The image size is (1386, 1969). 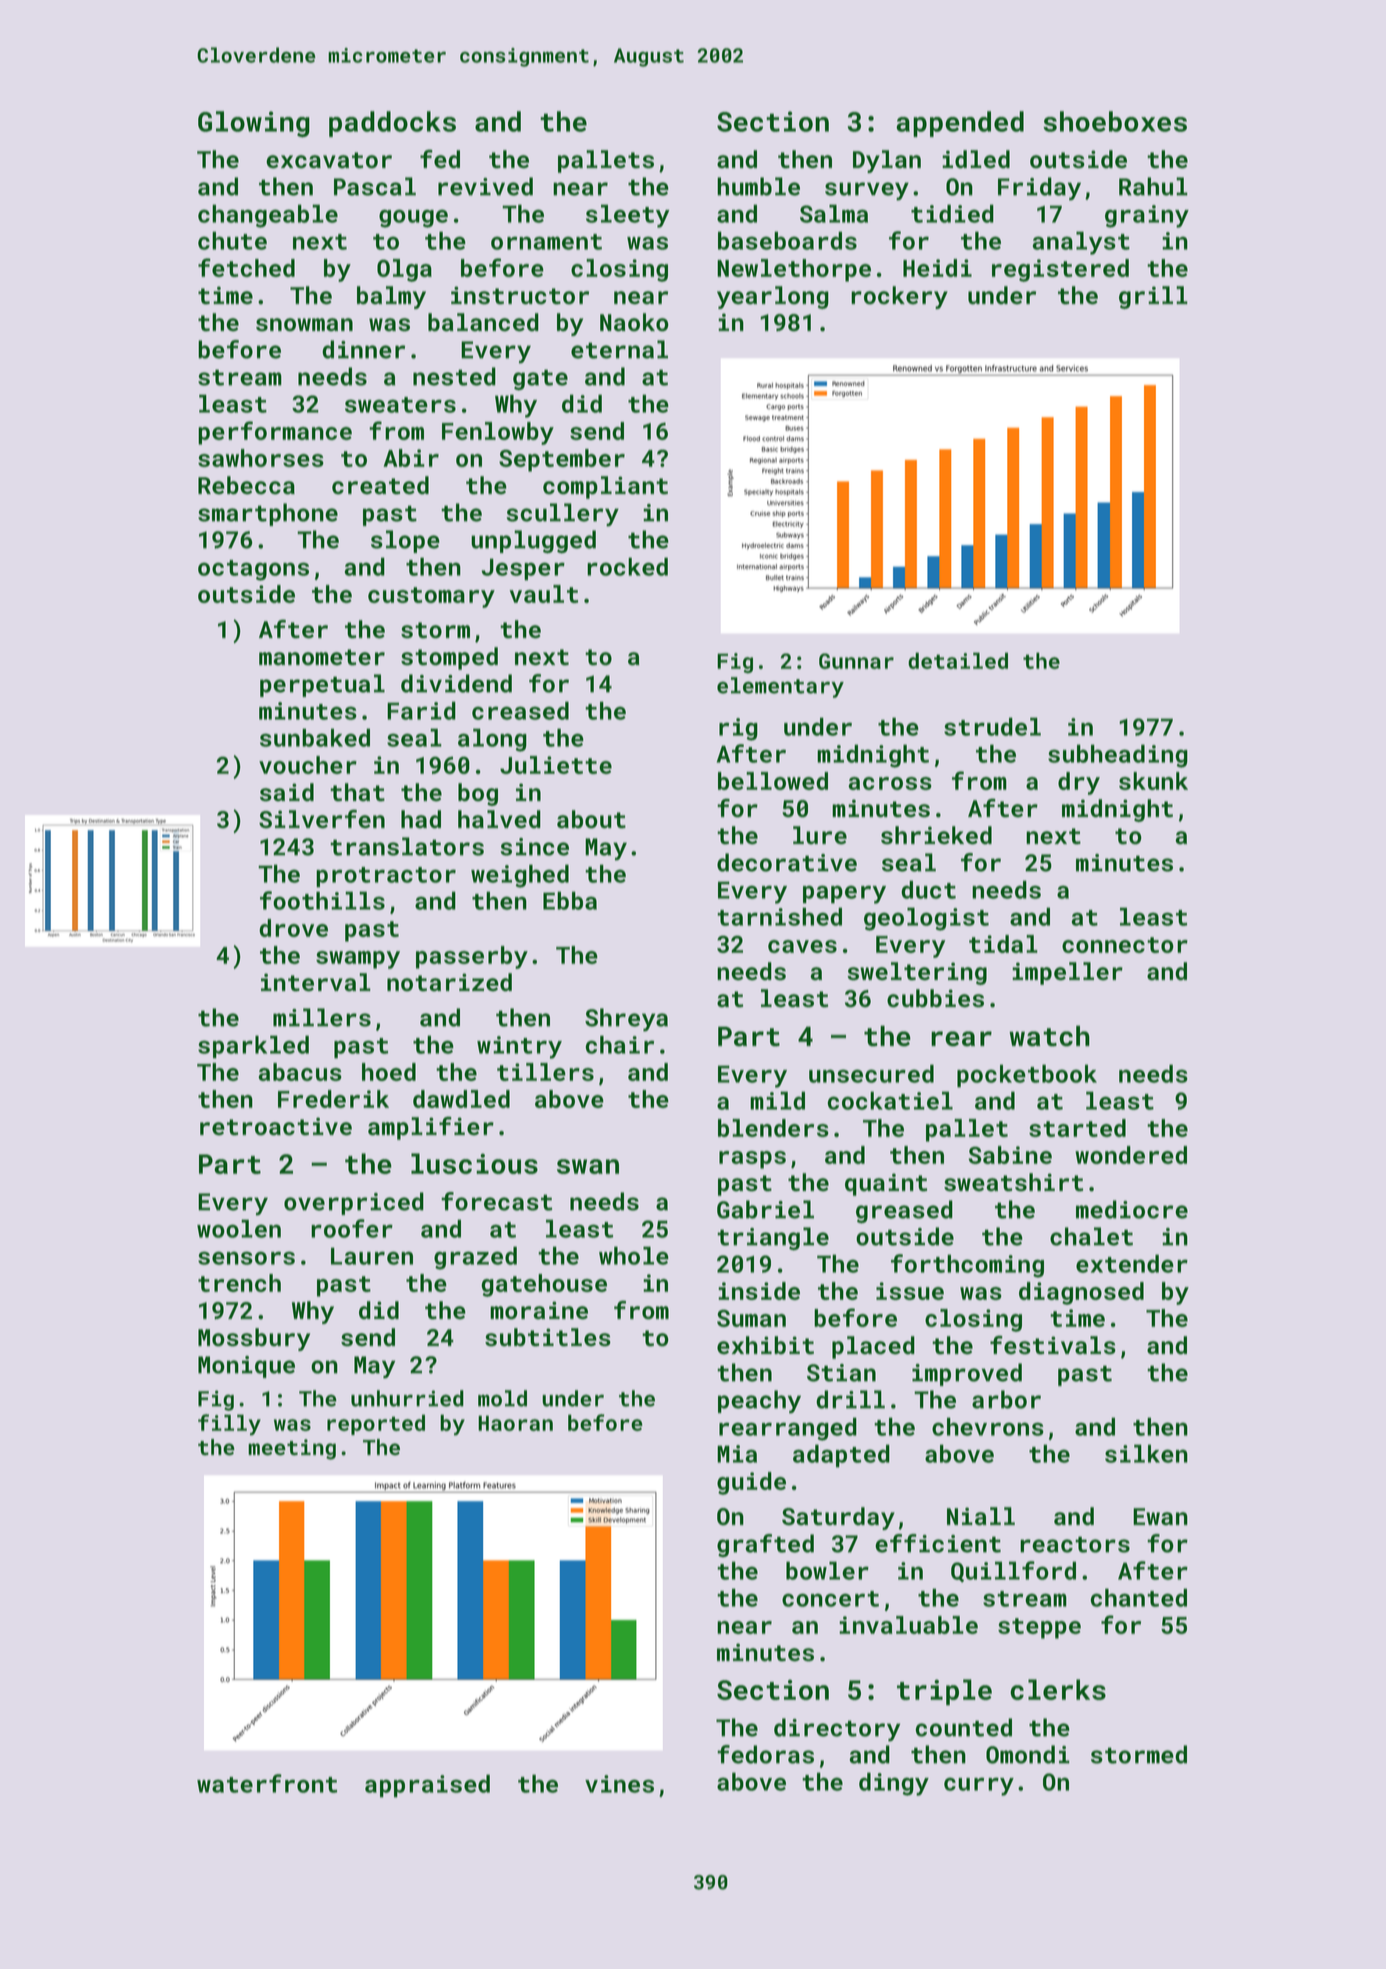 I want to click on fetched, so click(x=246, y=267).
